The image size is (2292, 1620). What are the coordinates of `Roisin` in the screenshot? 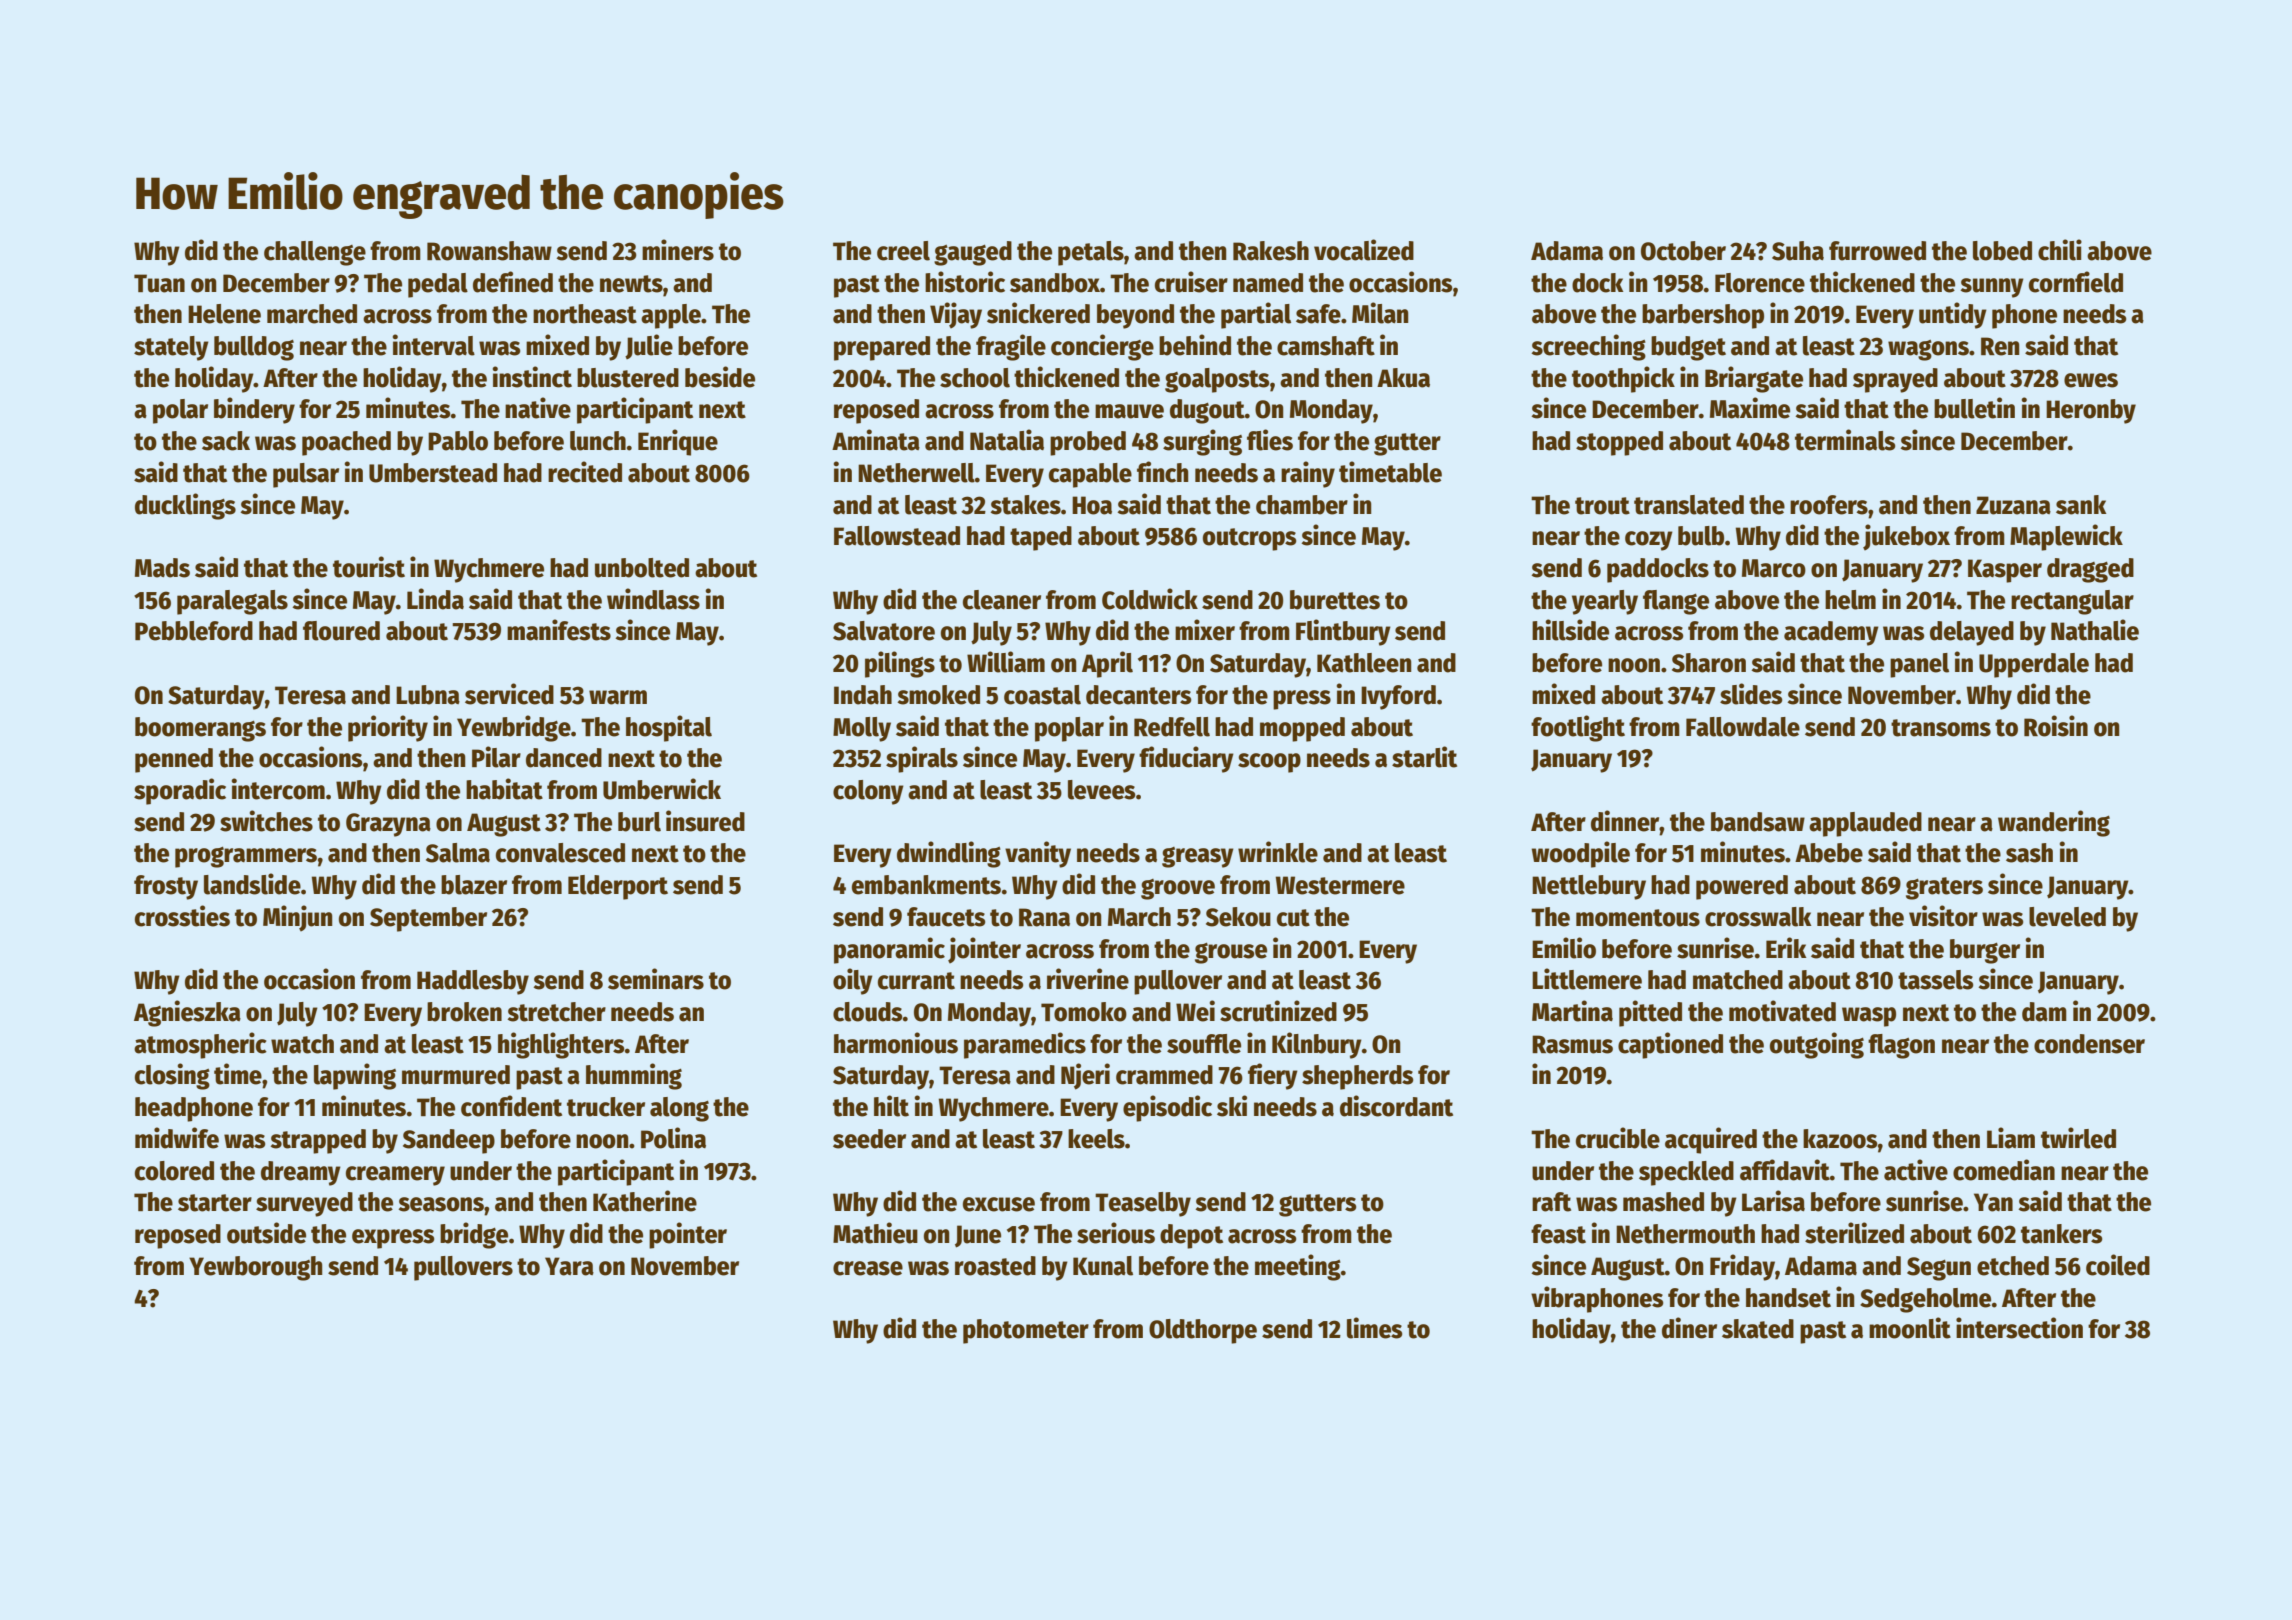 It's located at (2056, 726).
